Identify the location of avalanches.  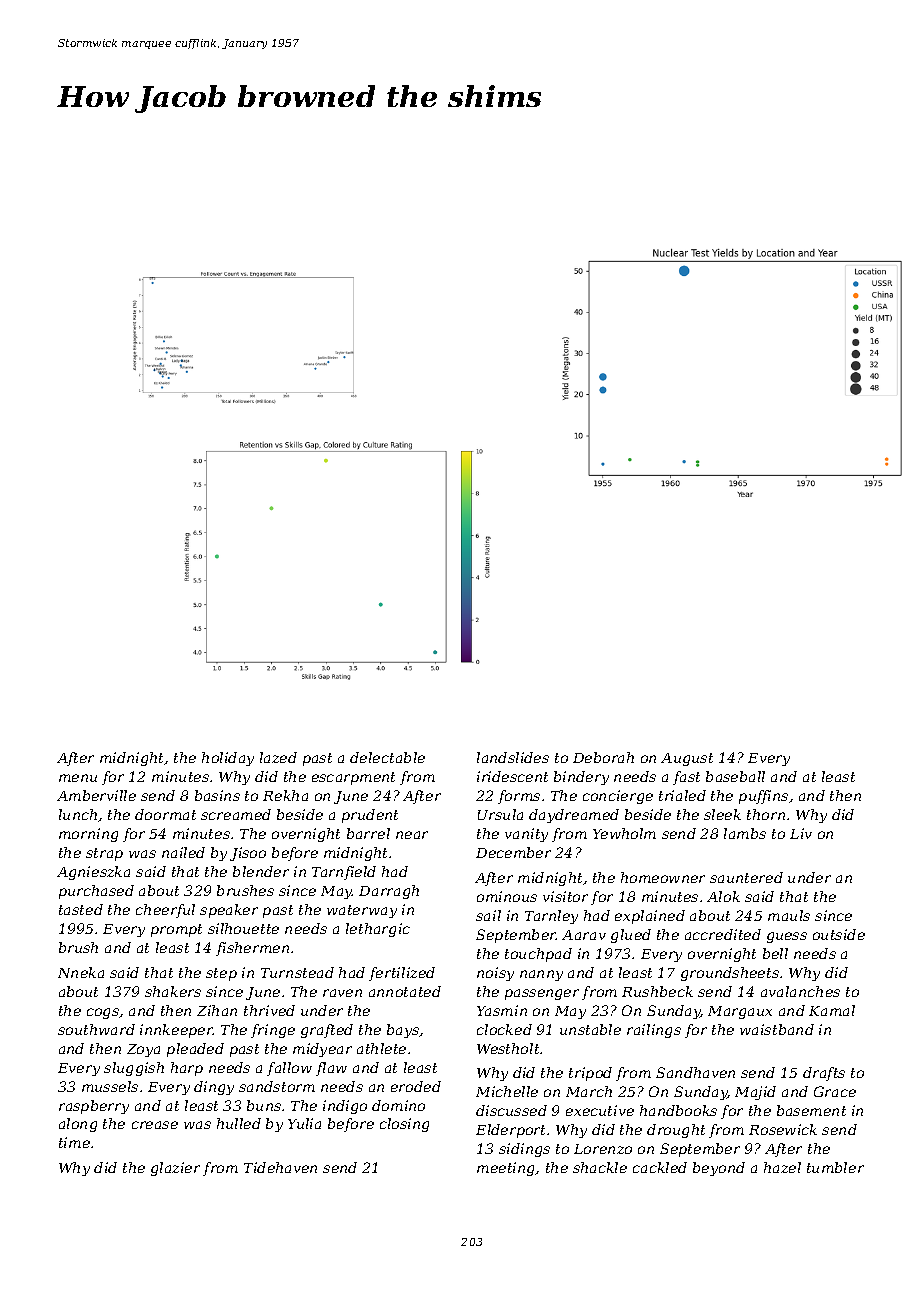
(800, 991).
